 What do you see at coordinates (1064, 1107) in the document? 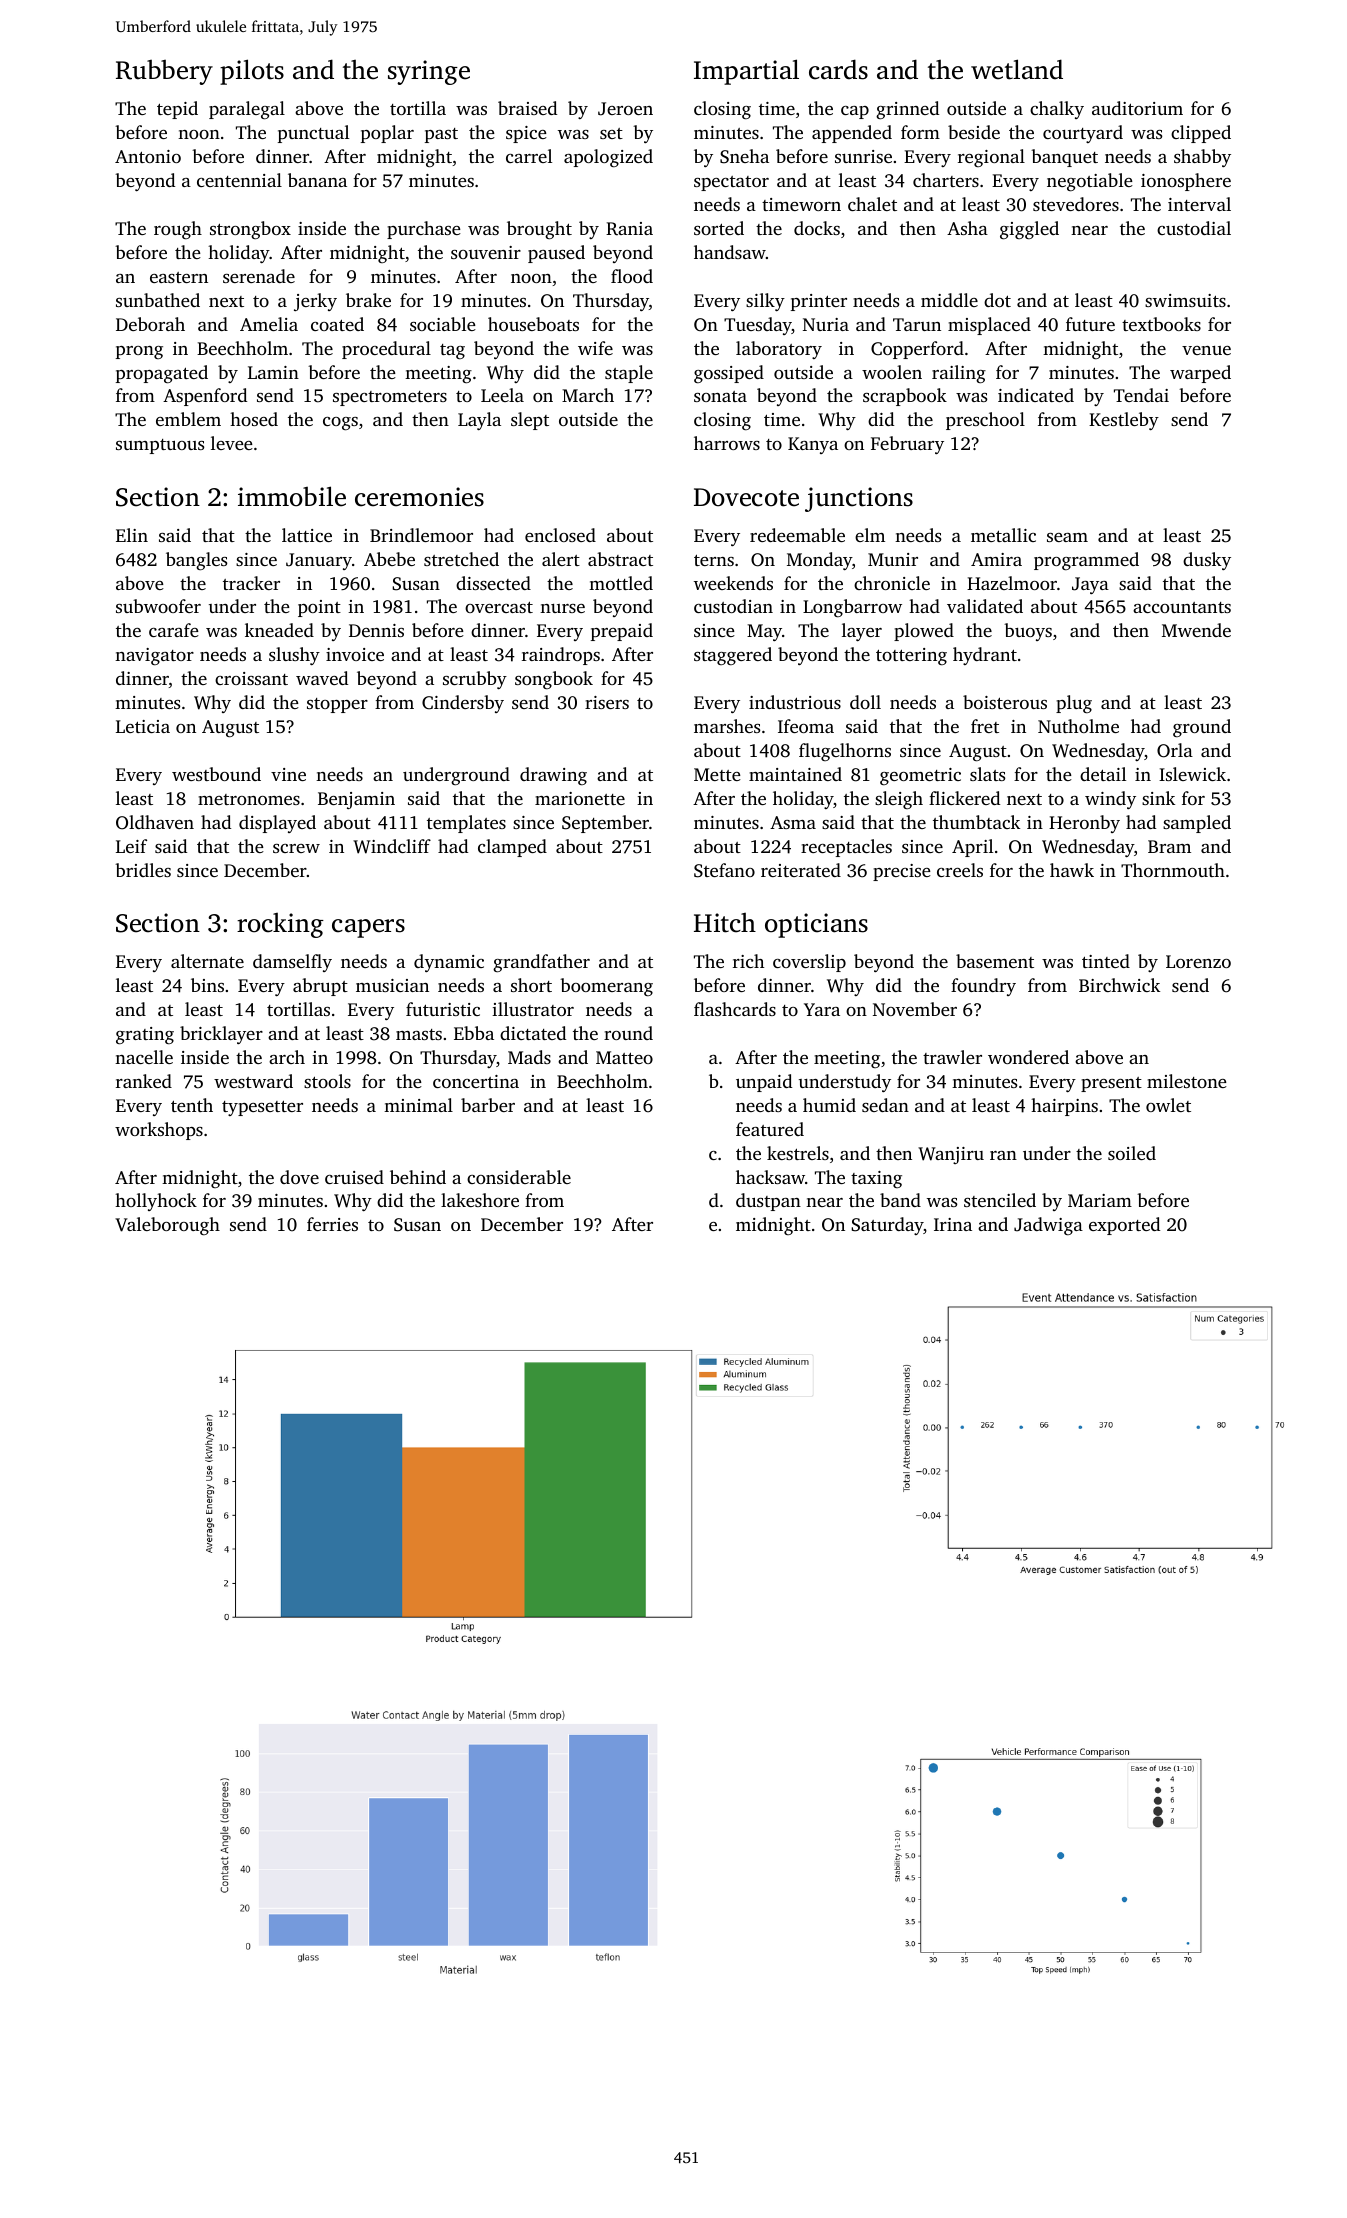
I see `hairpins` at bounding box center [1064, 1107].
